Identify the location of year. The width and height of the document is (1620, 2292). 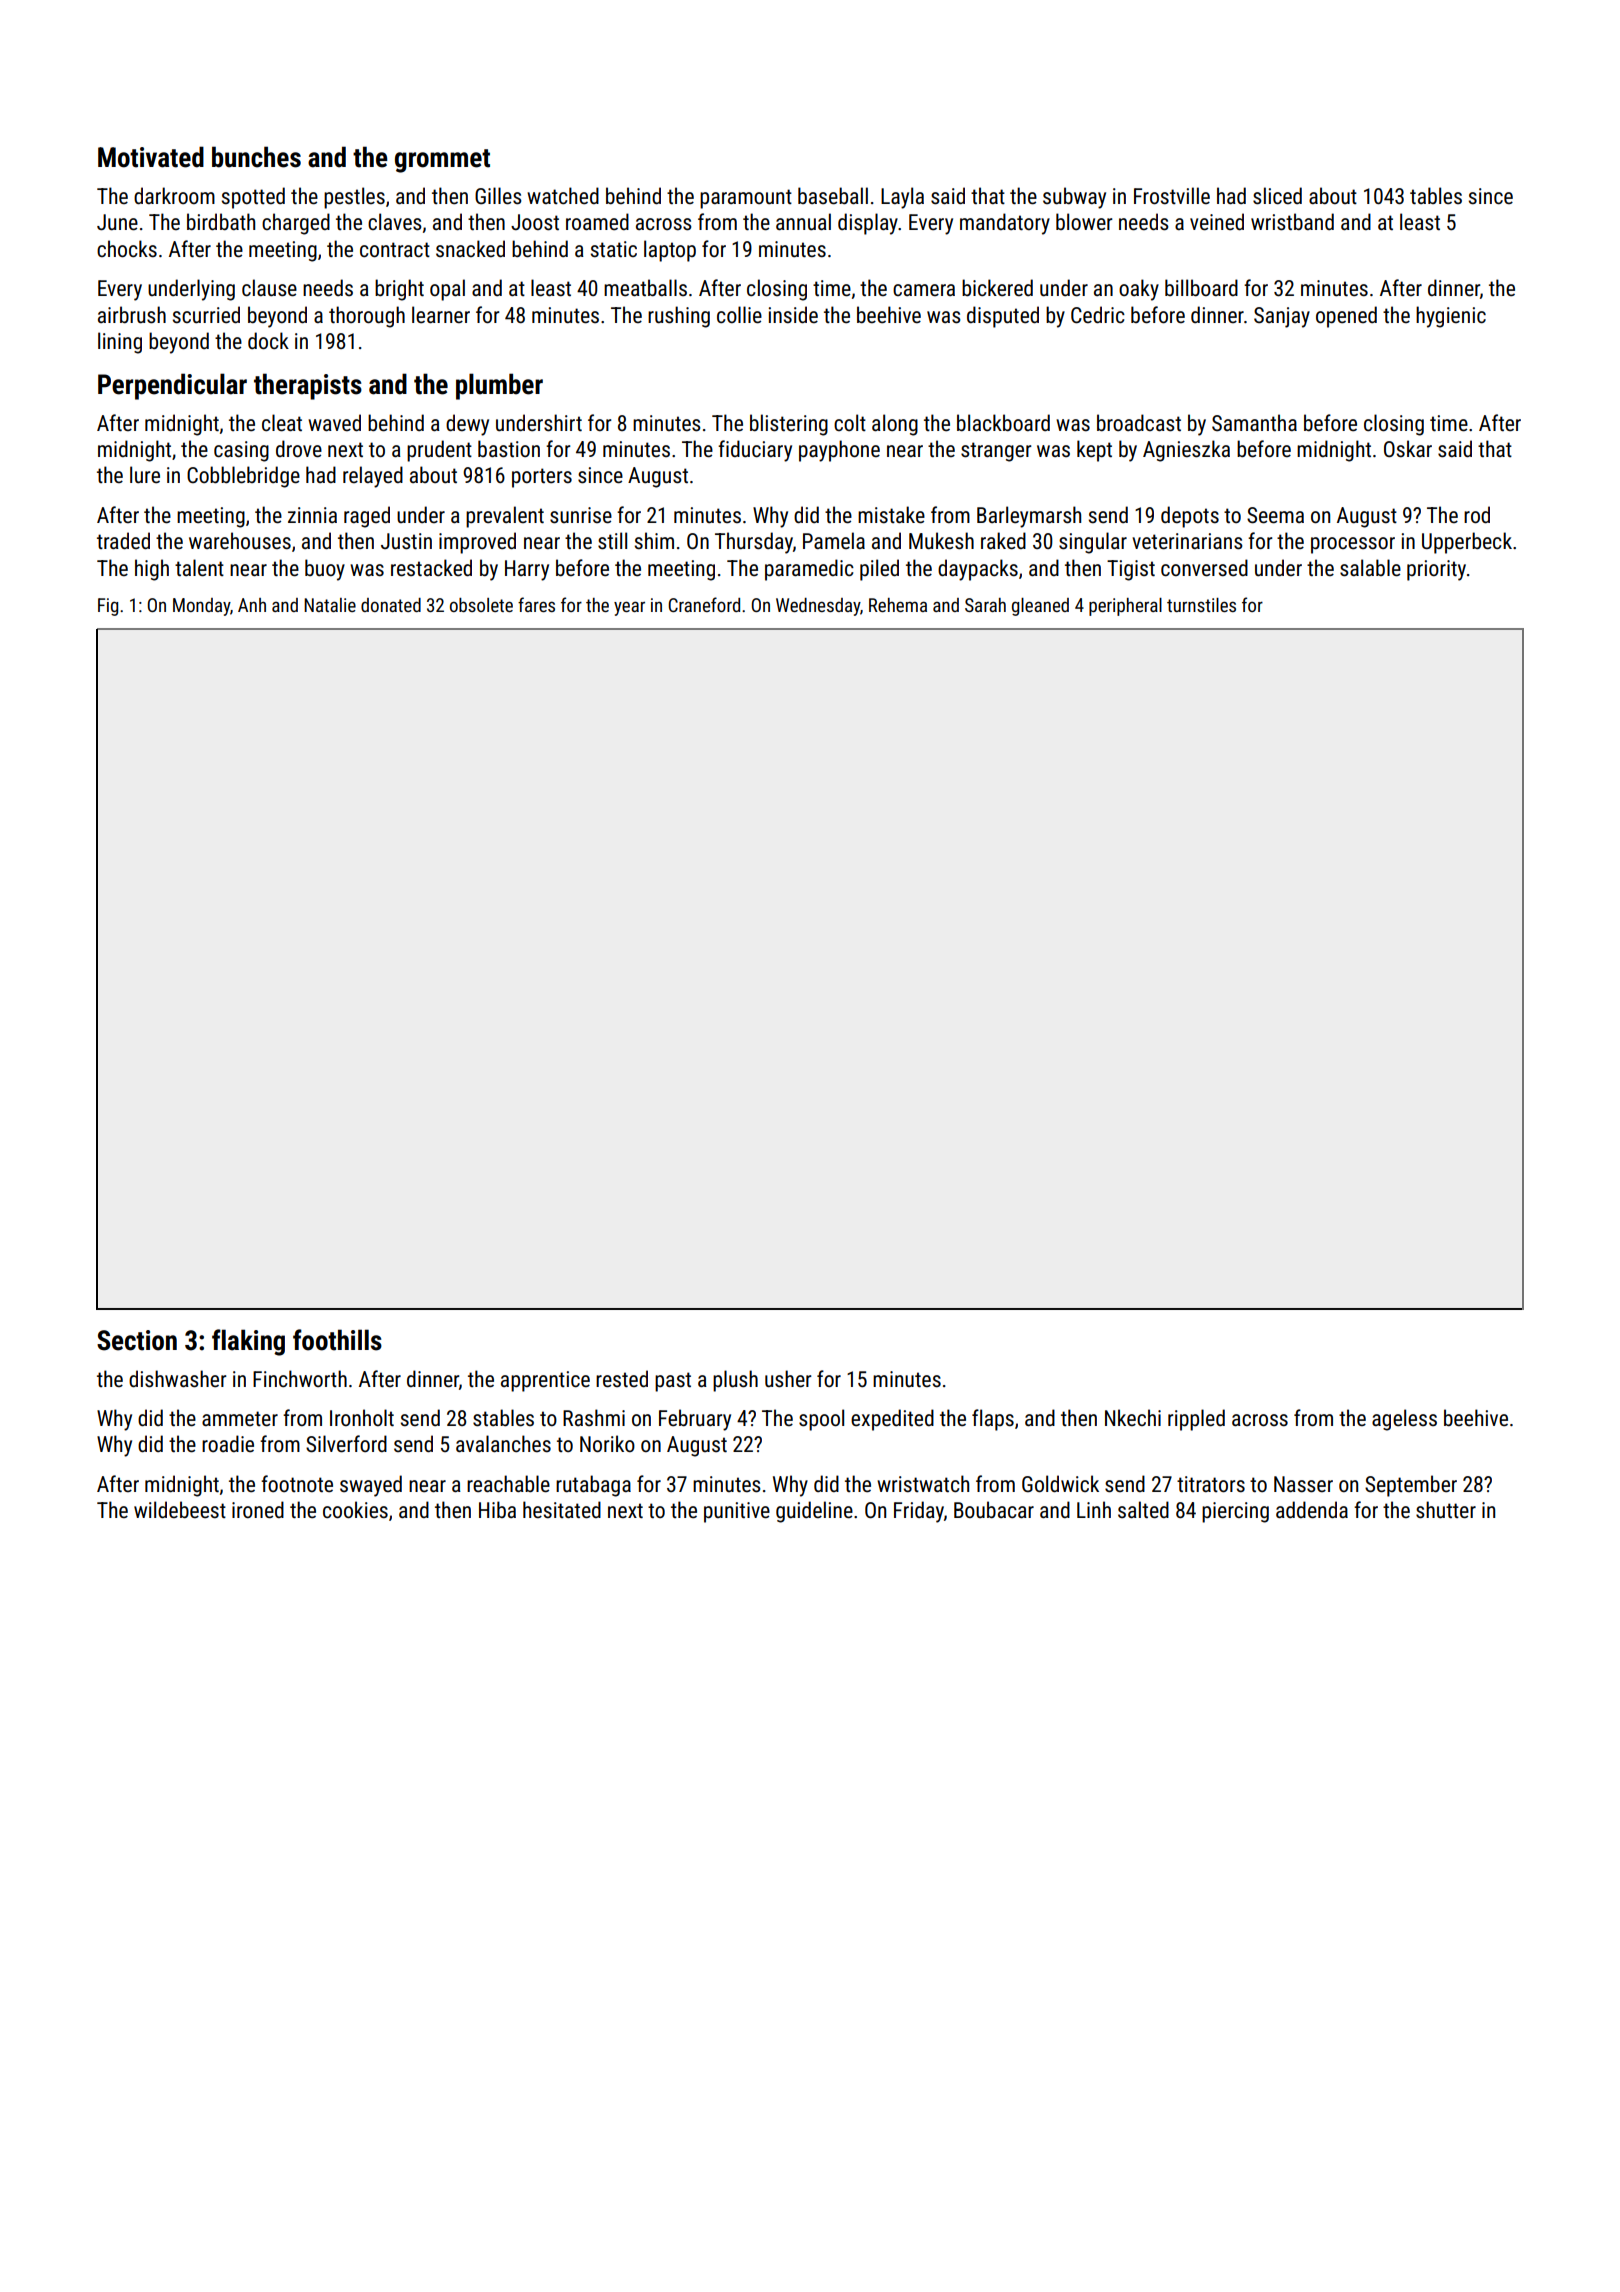
(629, 608).
